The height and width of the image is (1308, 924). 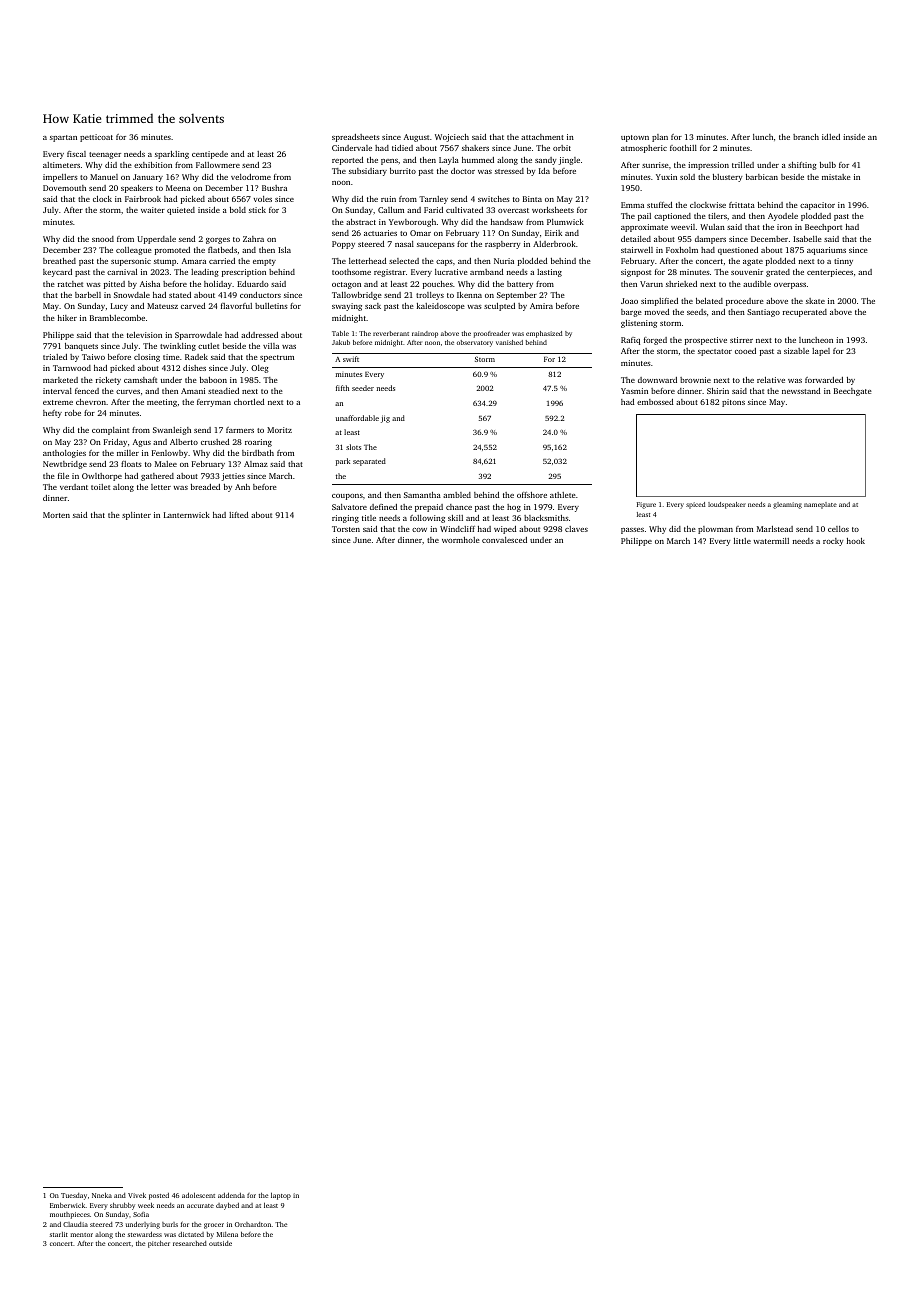 What do you see at coordinates (74, 1196) in the image?
I see `Tuesday` at bounding box center [74, 1196].
